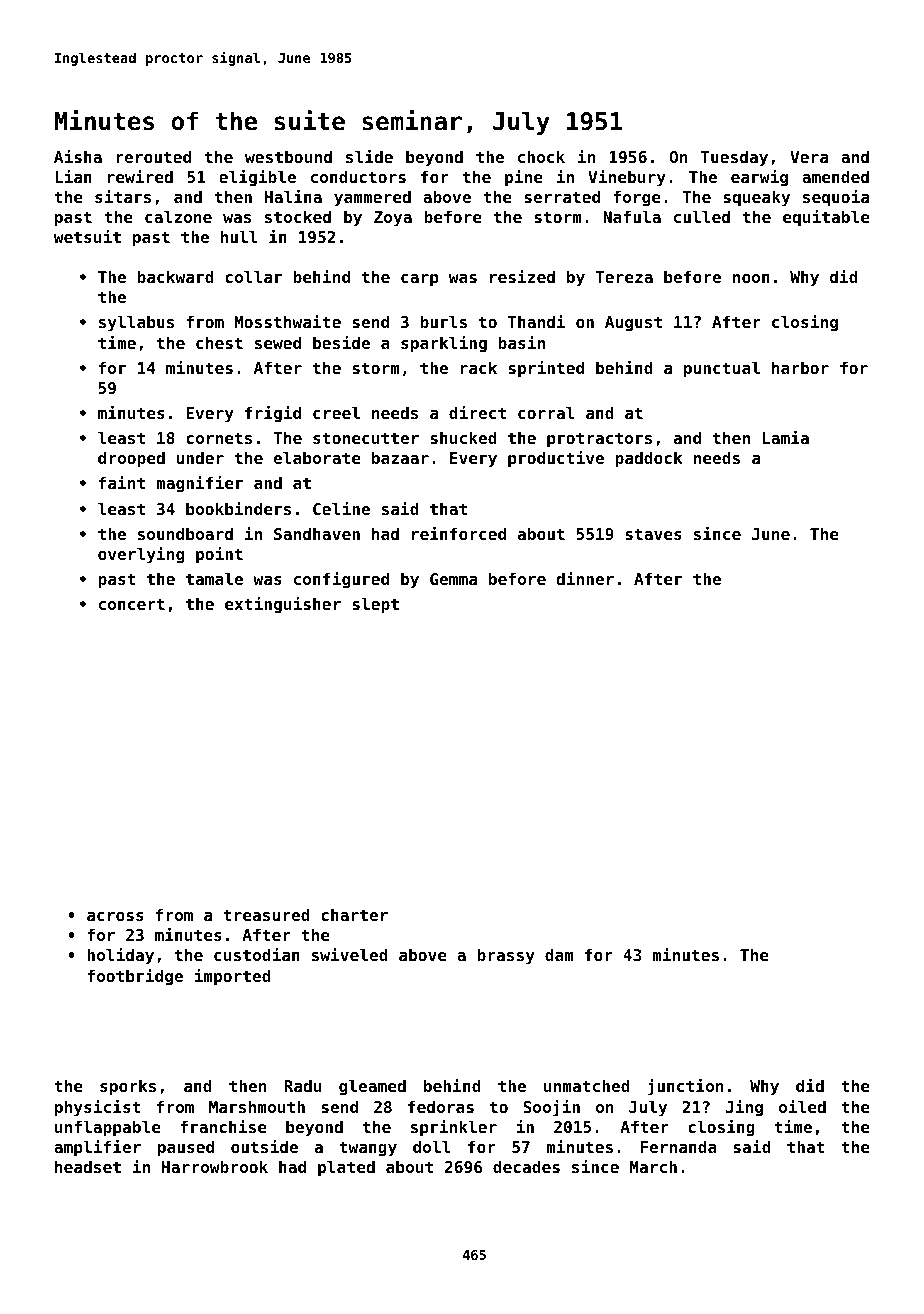  What do you see at coordinates (354, 914) in the document?
I see `charter` at bounding box center [354, 914].
